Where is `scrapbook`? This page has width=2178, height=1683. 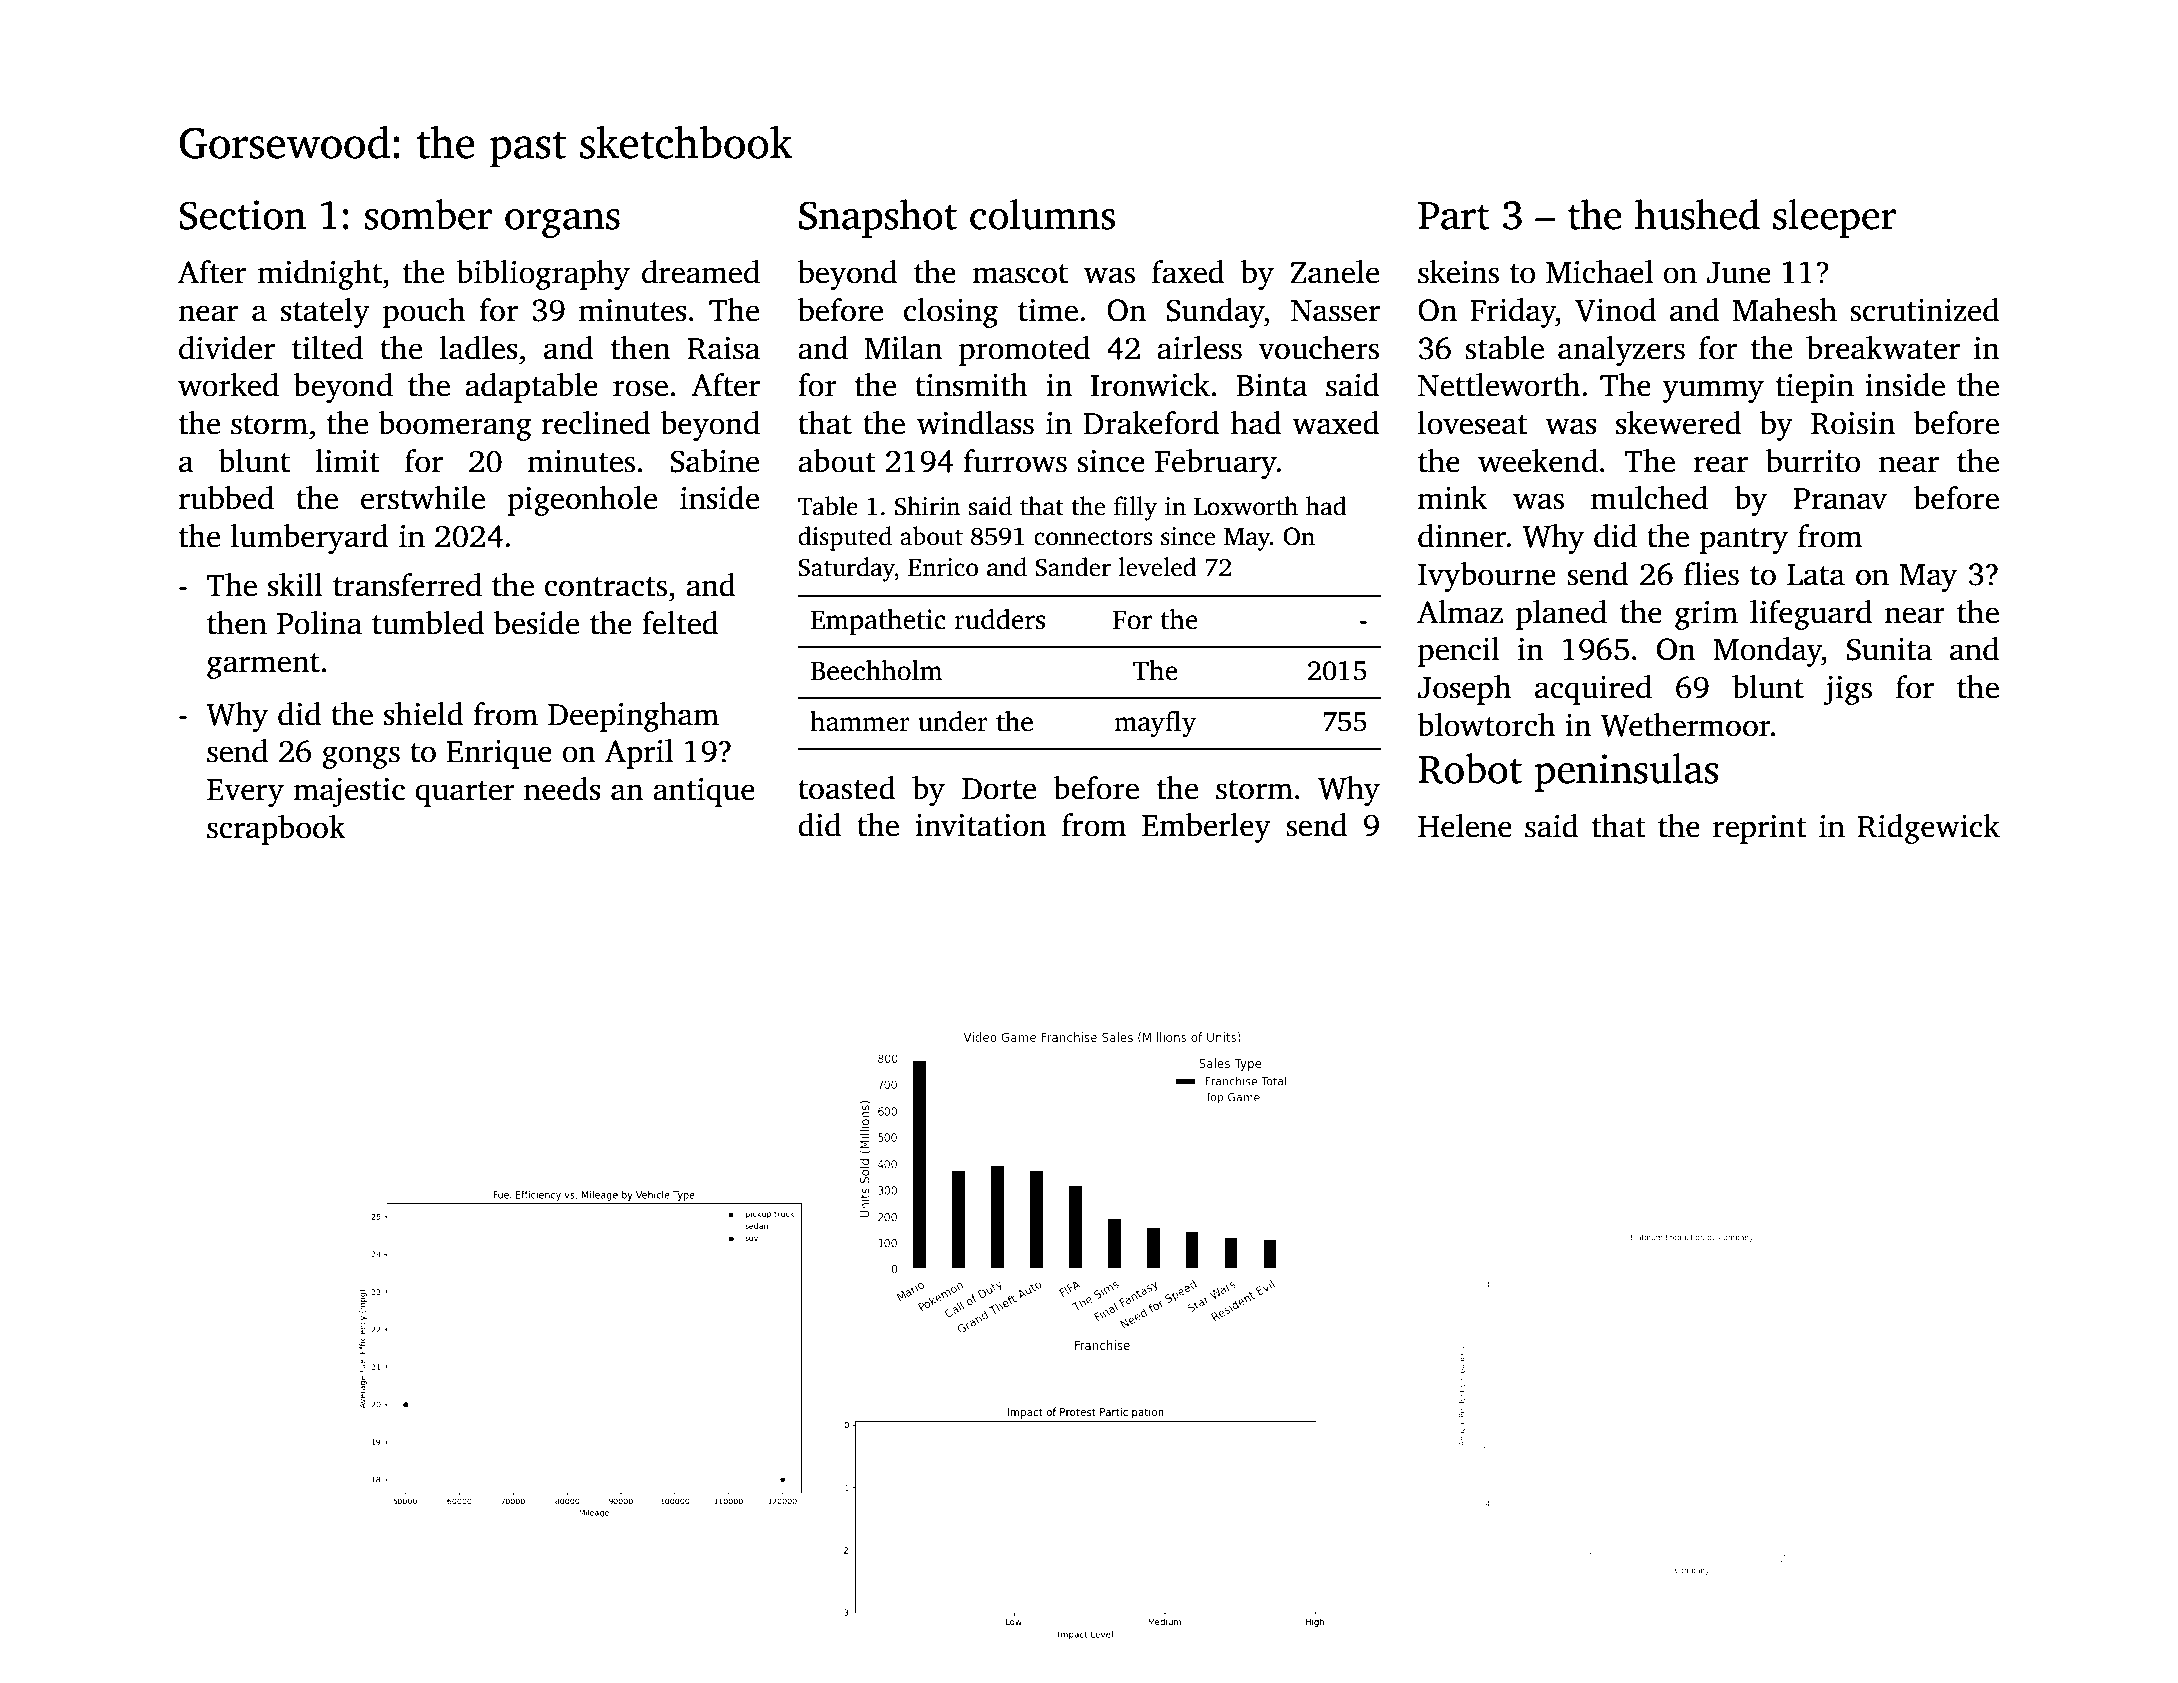 scrapbook is located at coordinates (276, 830).
